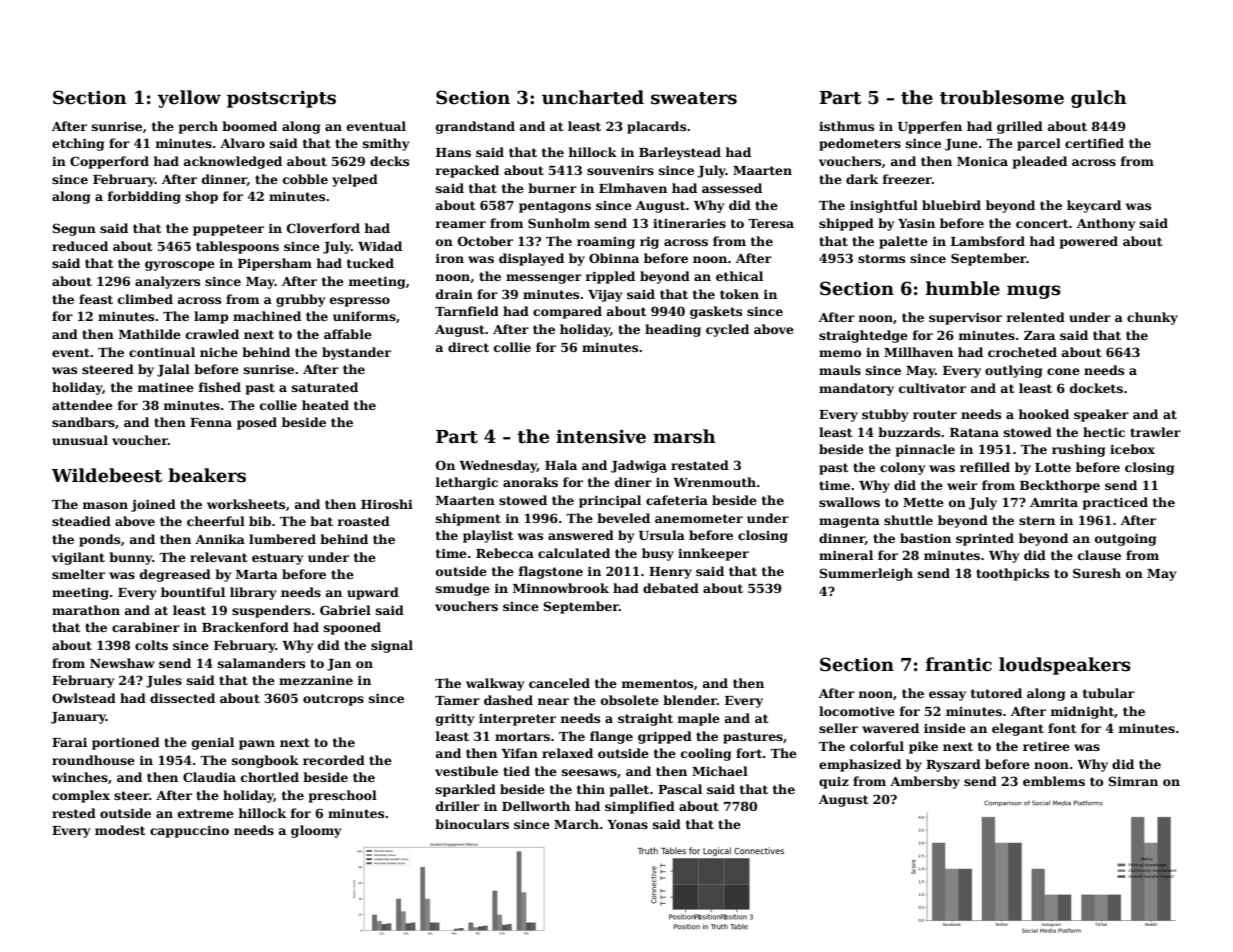 The width and height of the image is (1233, 952). What do you see at coordinates (694, 98) in the image?
I see `sweaters` at bounding box center [694, 98].
